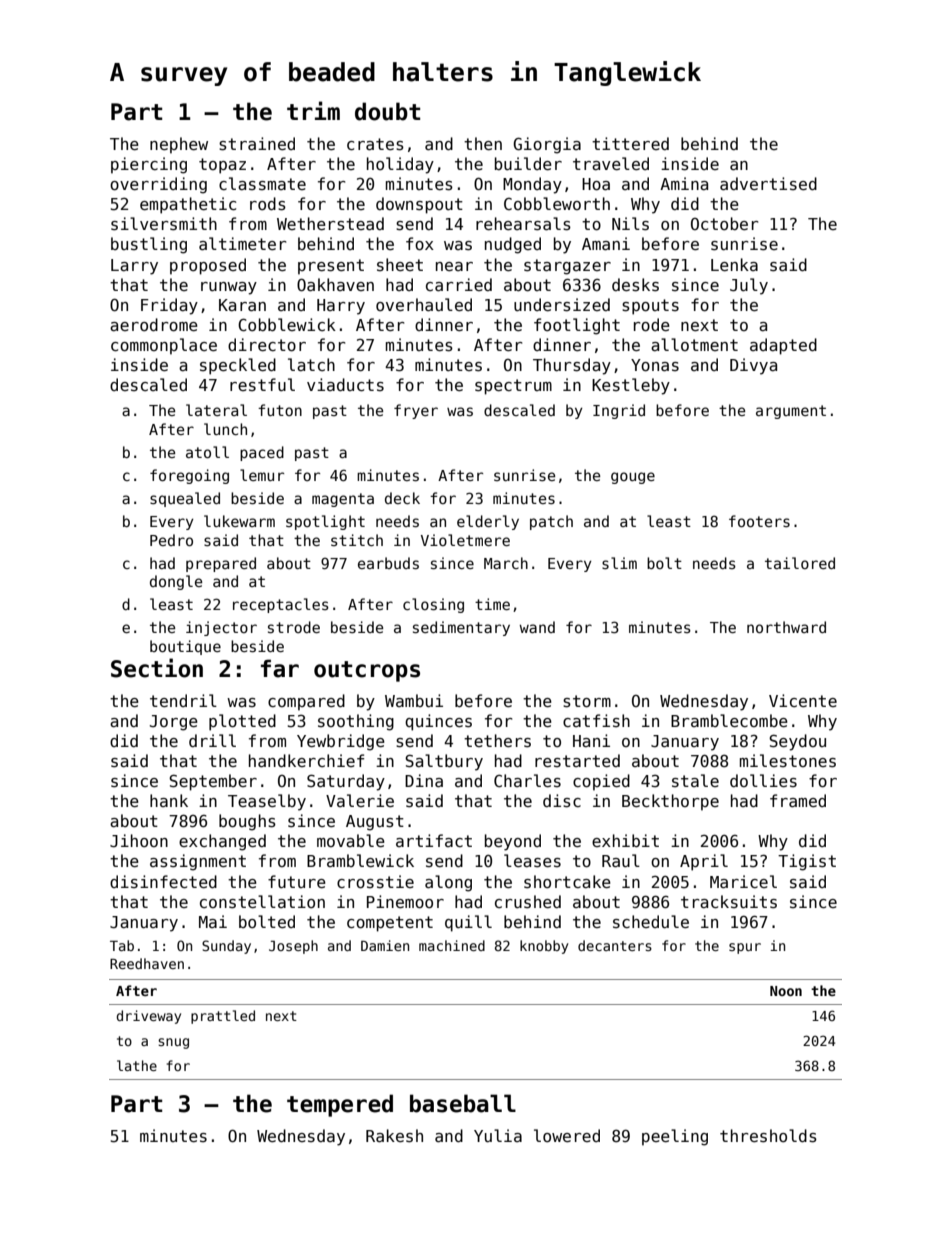 The width and height of the screenshot is (952, 1233). I want to click on Saltbury, so click(444, 762).
